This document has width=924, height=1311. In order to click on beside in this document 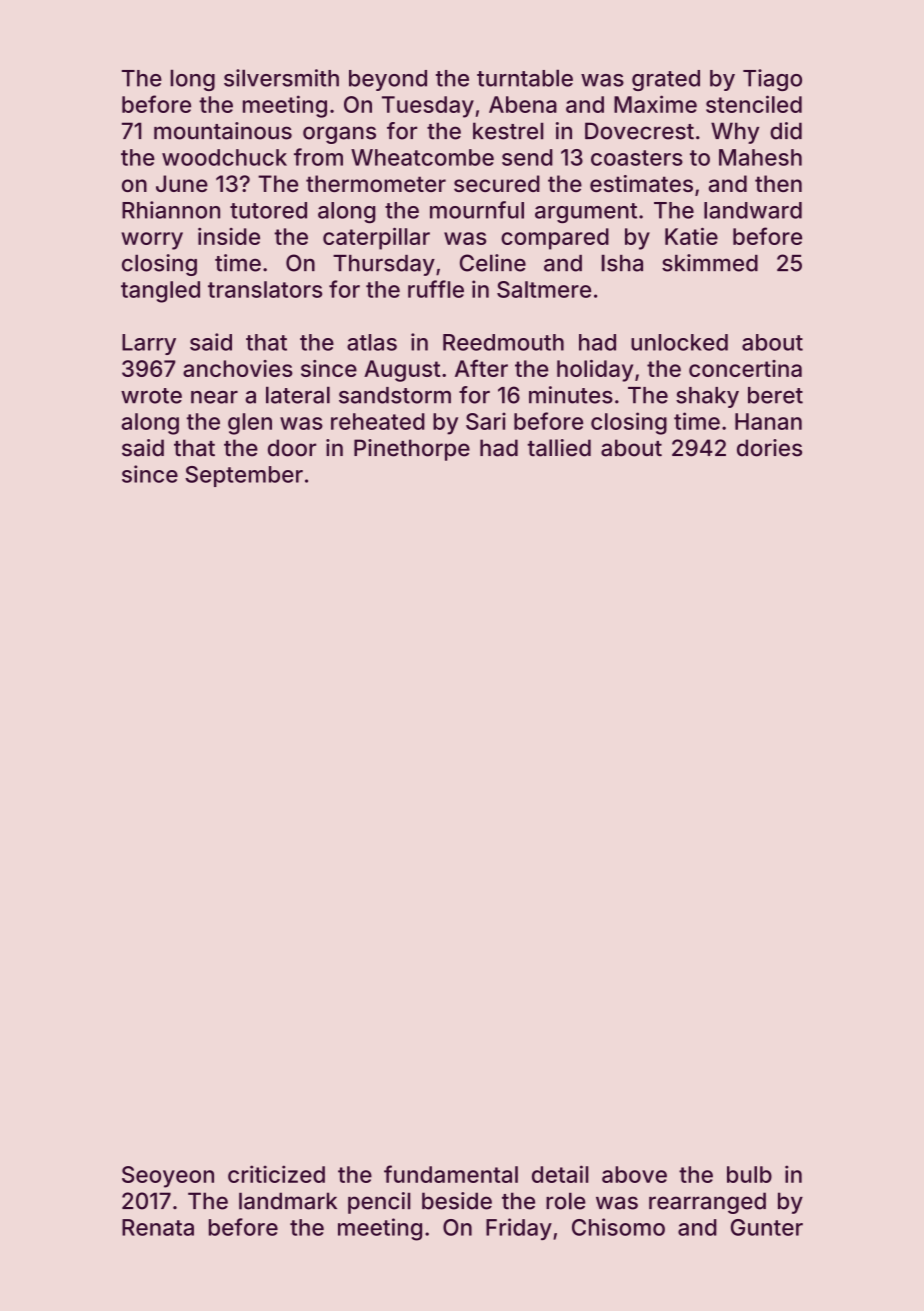, I will do `click(457, 1201)`.
